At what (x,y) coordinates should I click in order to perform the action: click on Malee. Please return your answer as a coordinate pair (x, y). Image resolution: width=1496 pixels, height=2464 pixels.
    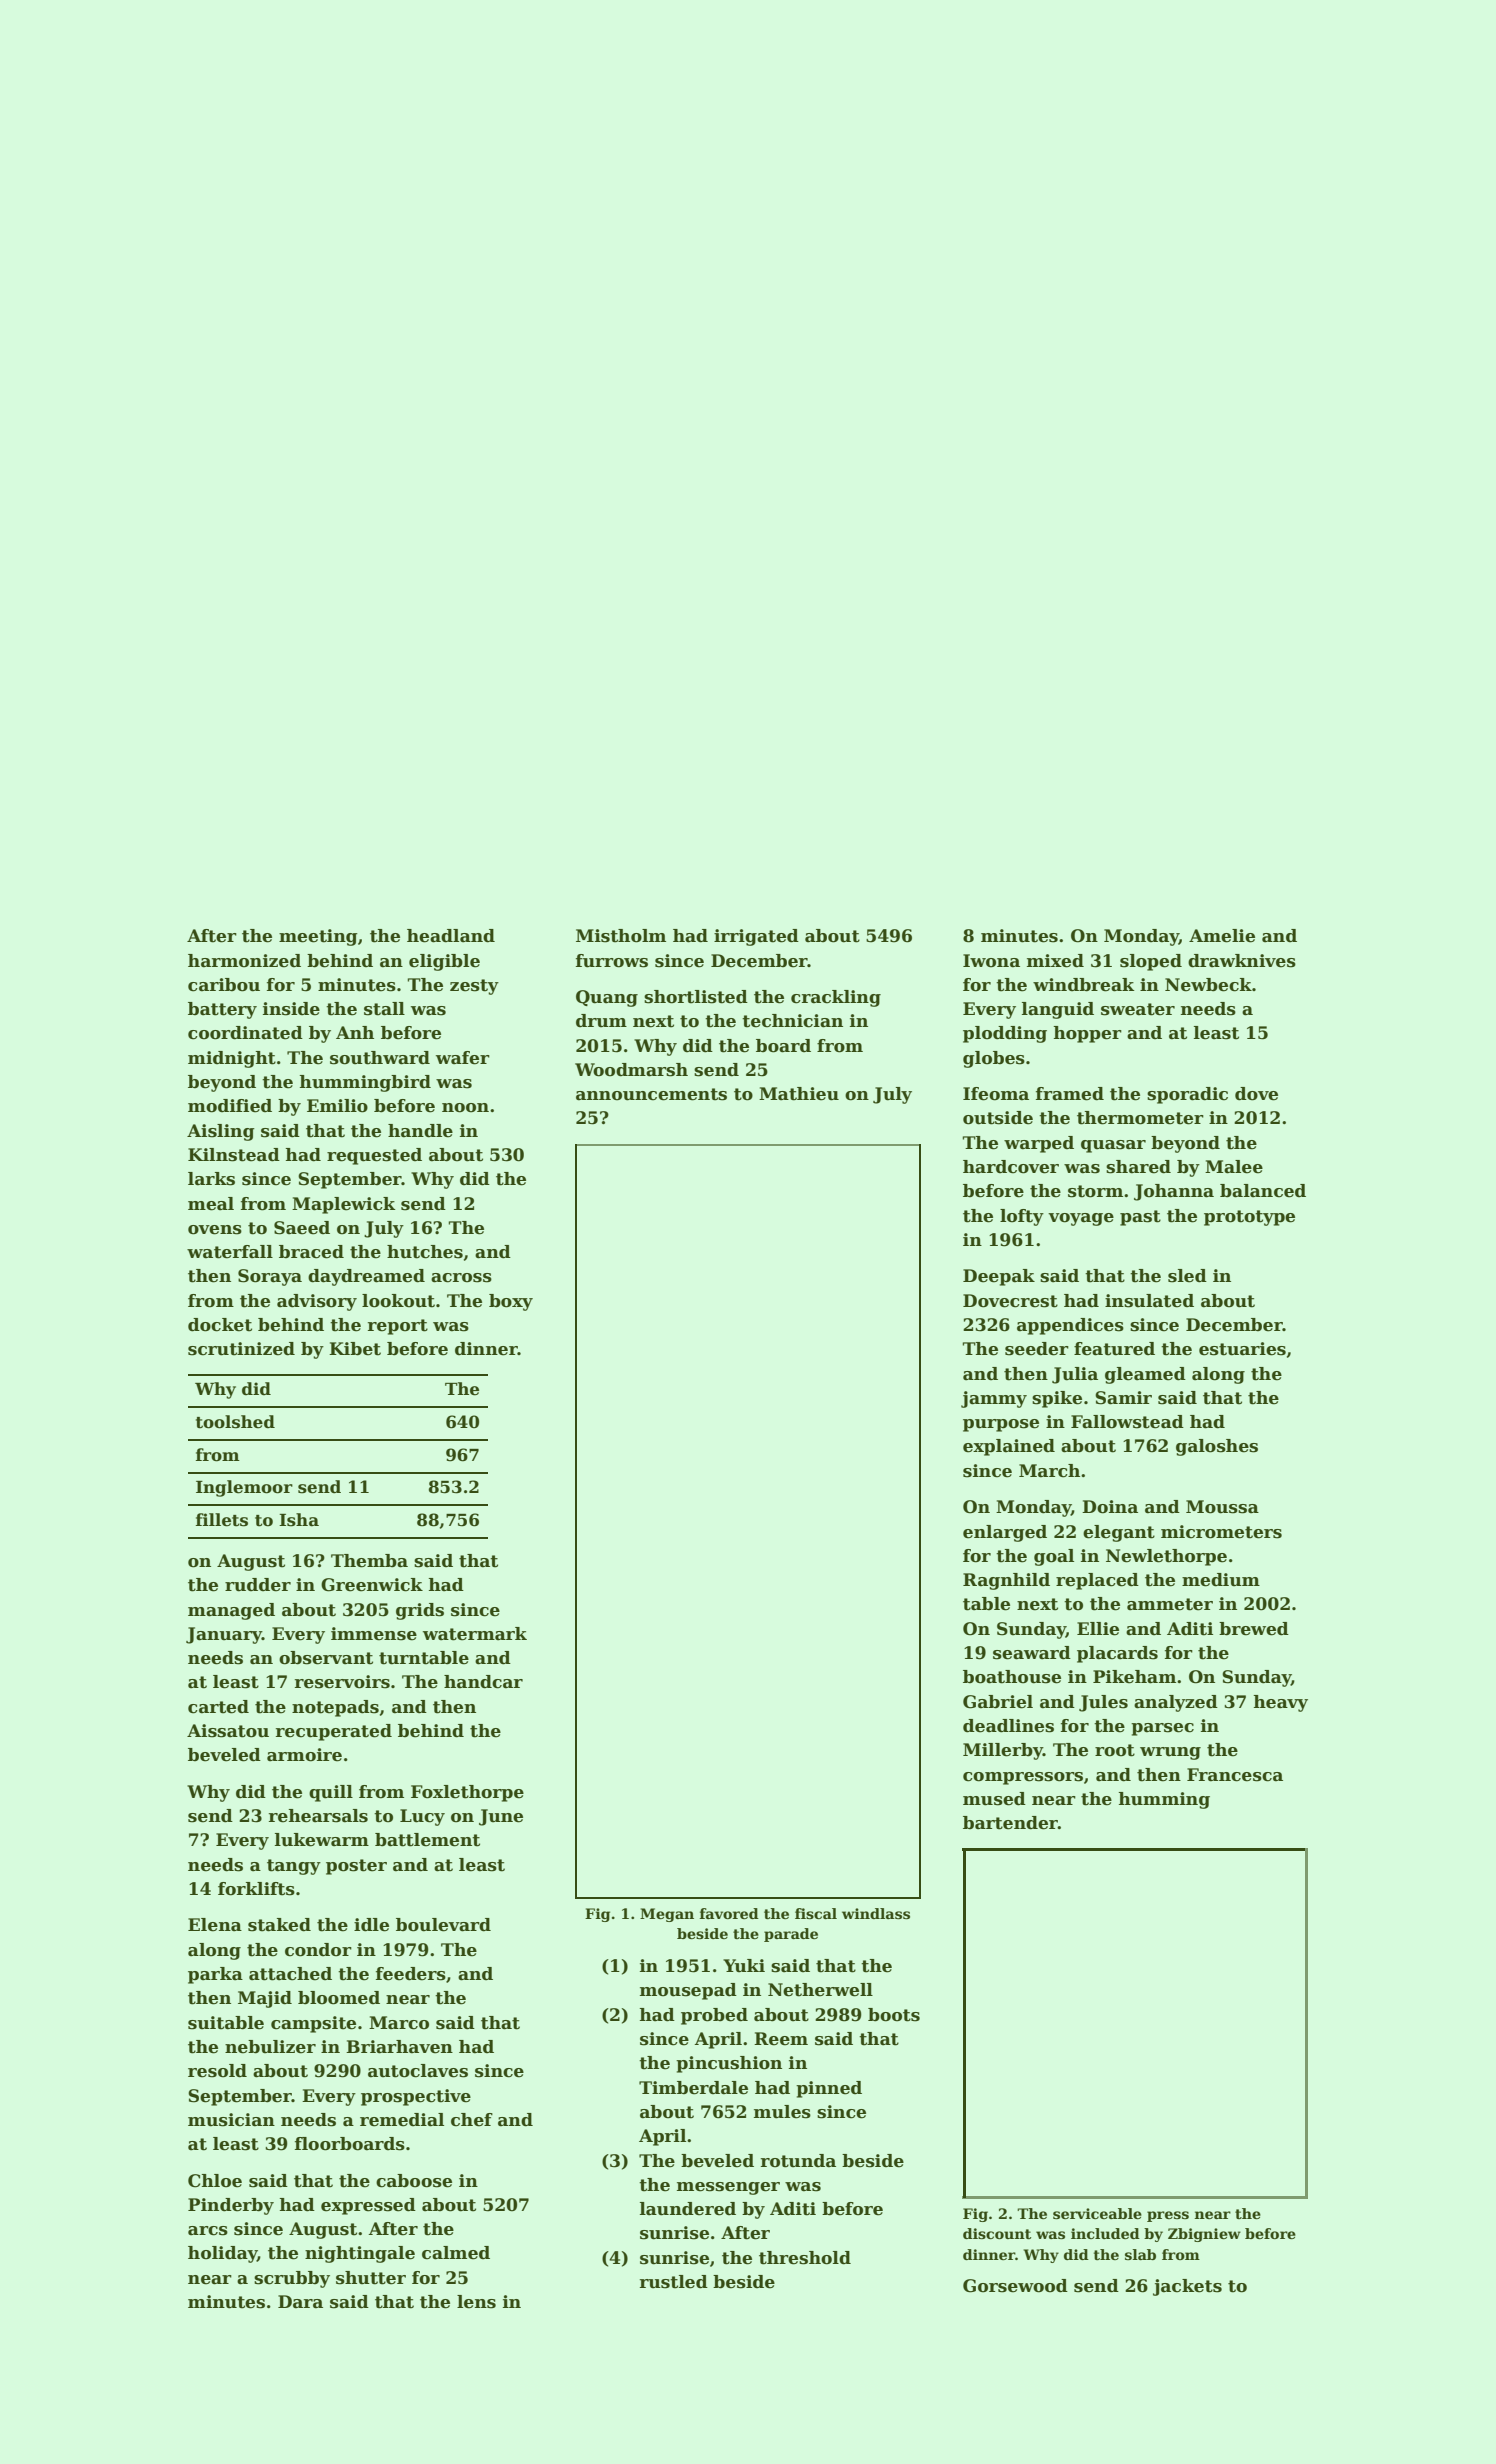
    Looking at the image, I should click on (1234, 1167).
